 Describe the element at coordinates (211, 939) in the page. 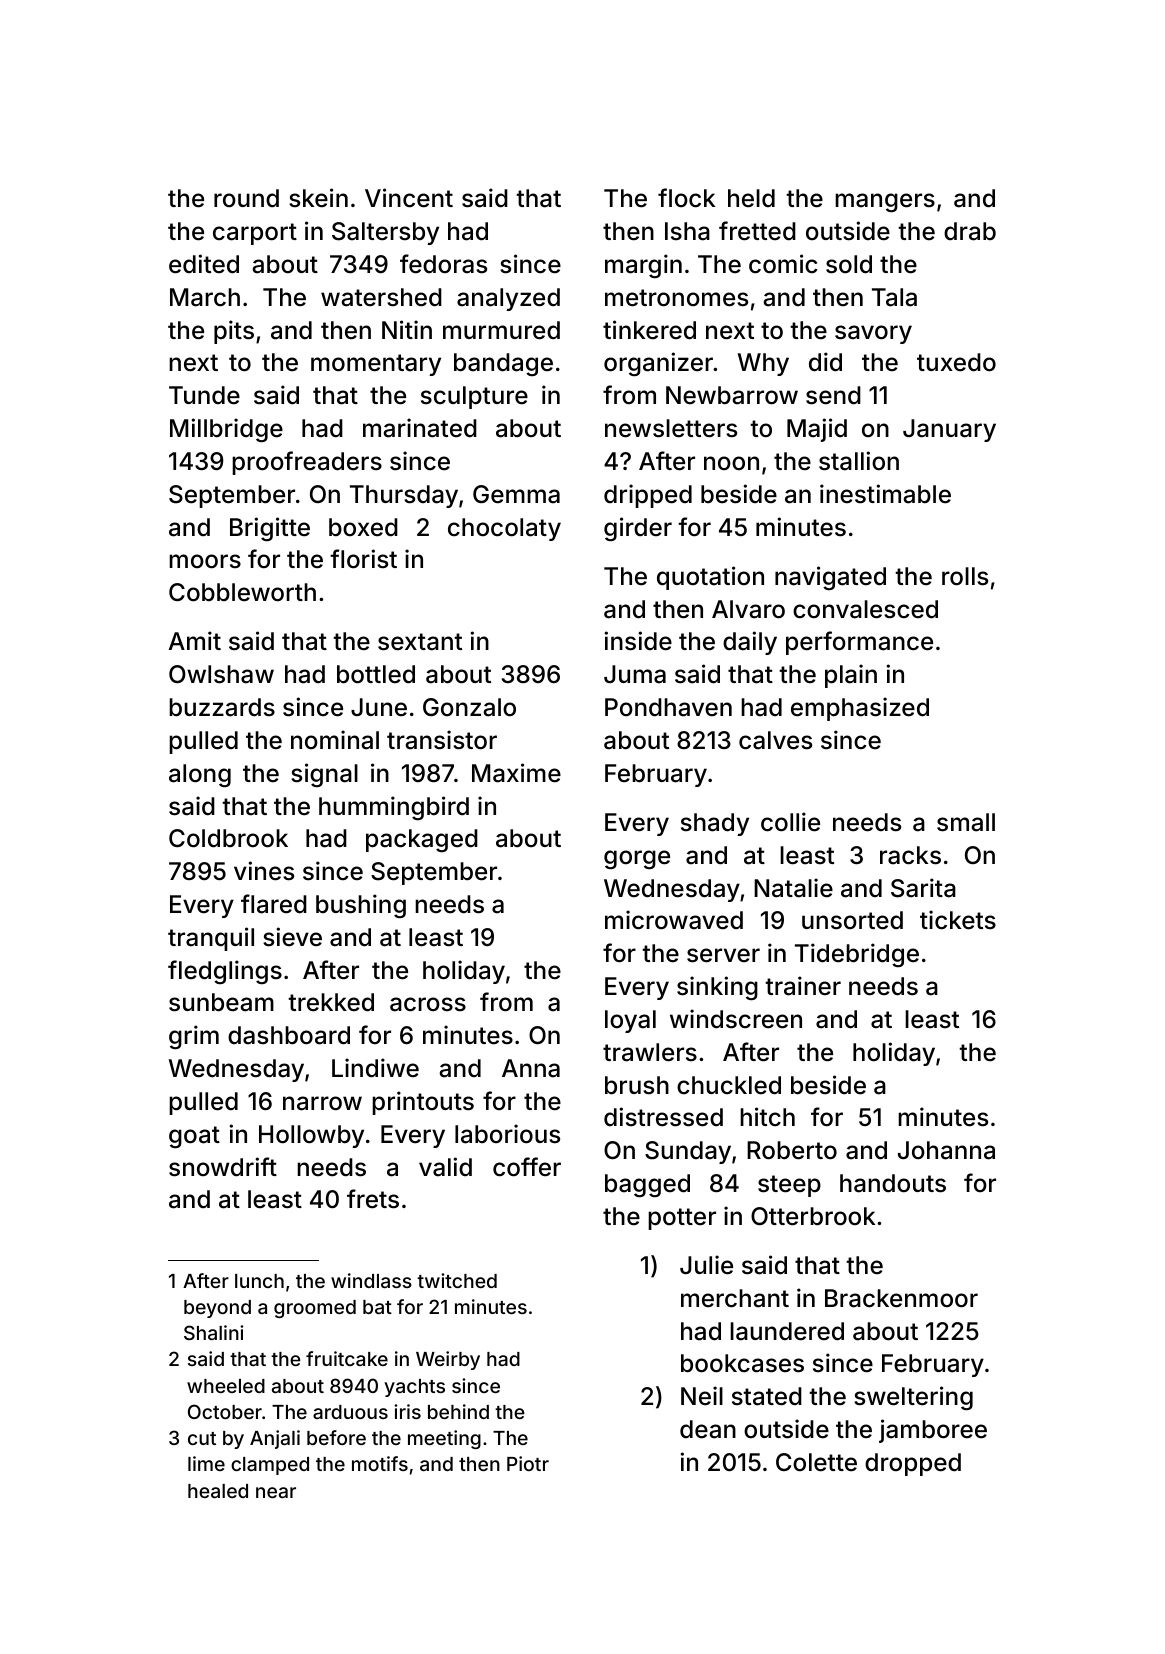

I see `tranquil` at that location.
